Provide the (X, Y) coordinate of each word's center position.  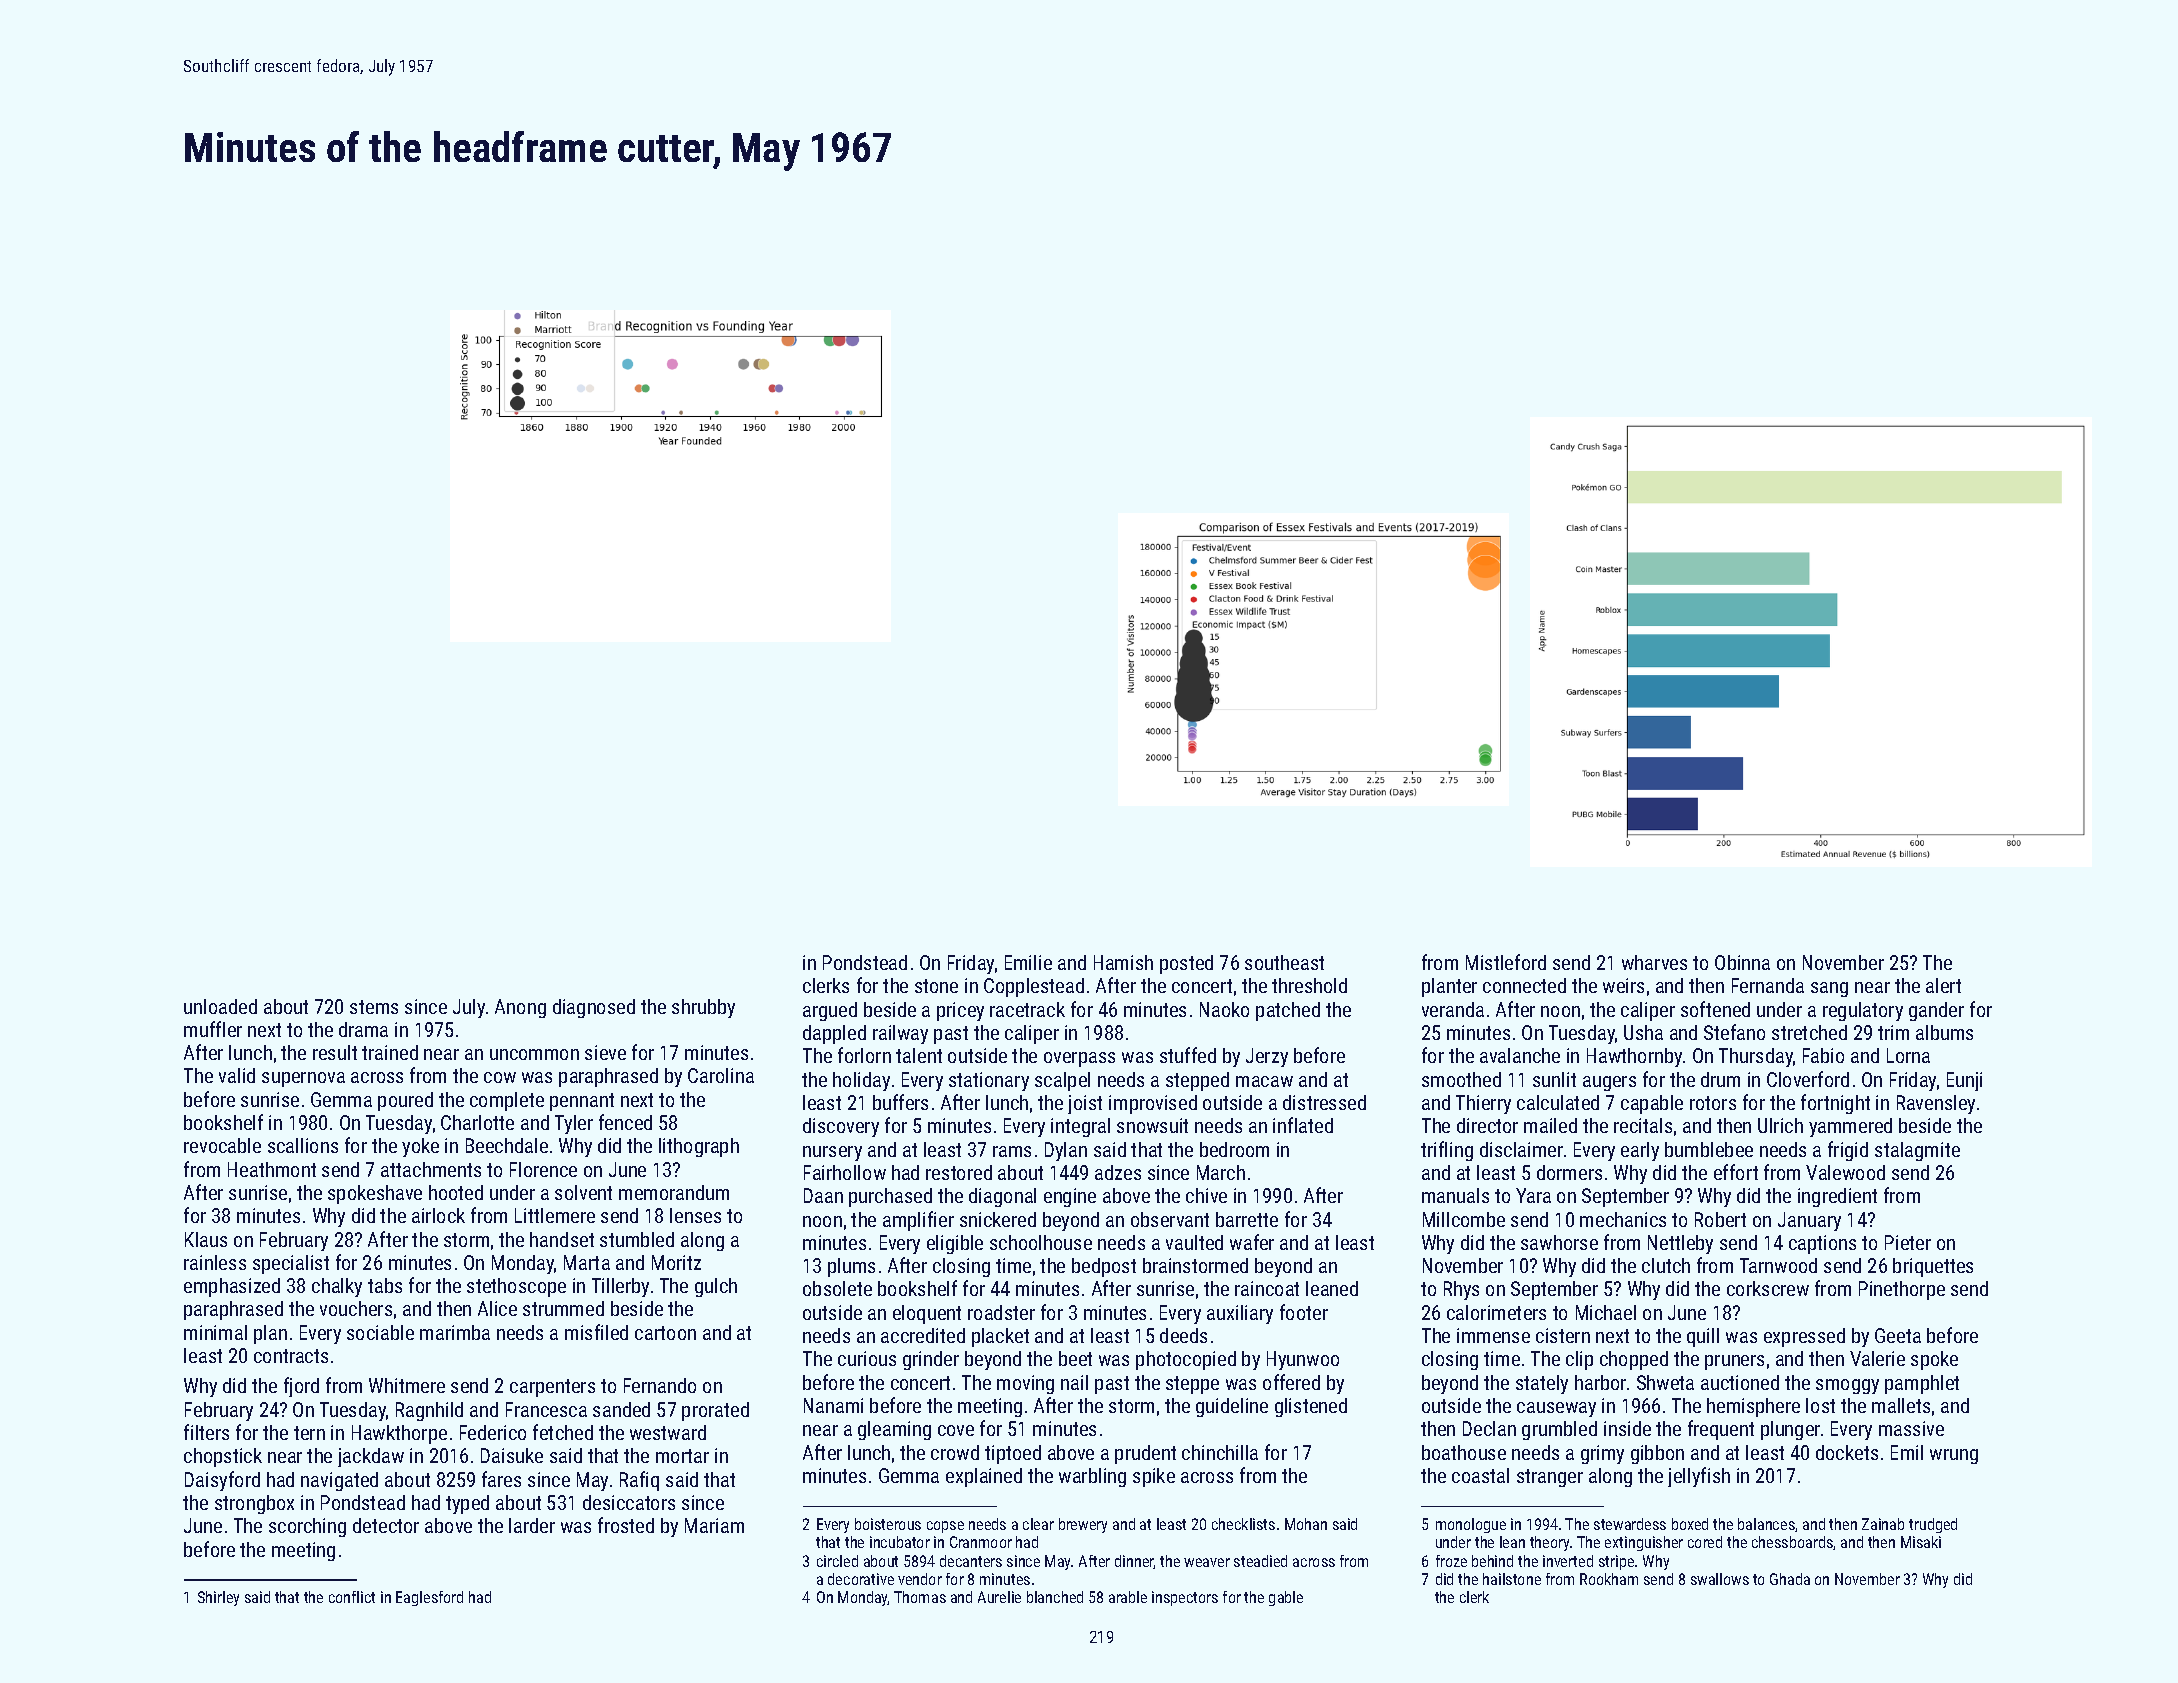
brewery (1083, 1525)
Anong (520, 1008)
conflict (352, 1597)
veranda (1453, 1009)
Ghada (1790, 1579)
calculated (1558, 1102)
